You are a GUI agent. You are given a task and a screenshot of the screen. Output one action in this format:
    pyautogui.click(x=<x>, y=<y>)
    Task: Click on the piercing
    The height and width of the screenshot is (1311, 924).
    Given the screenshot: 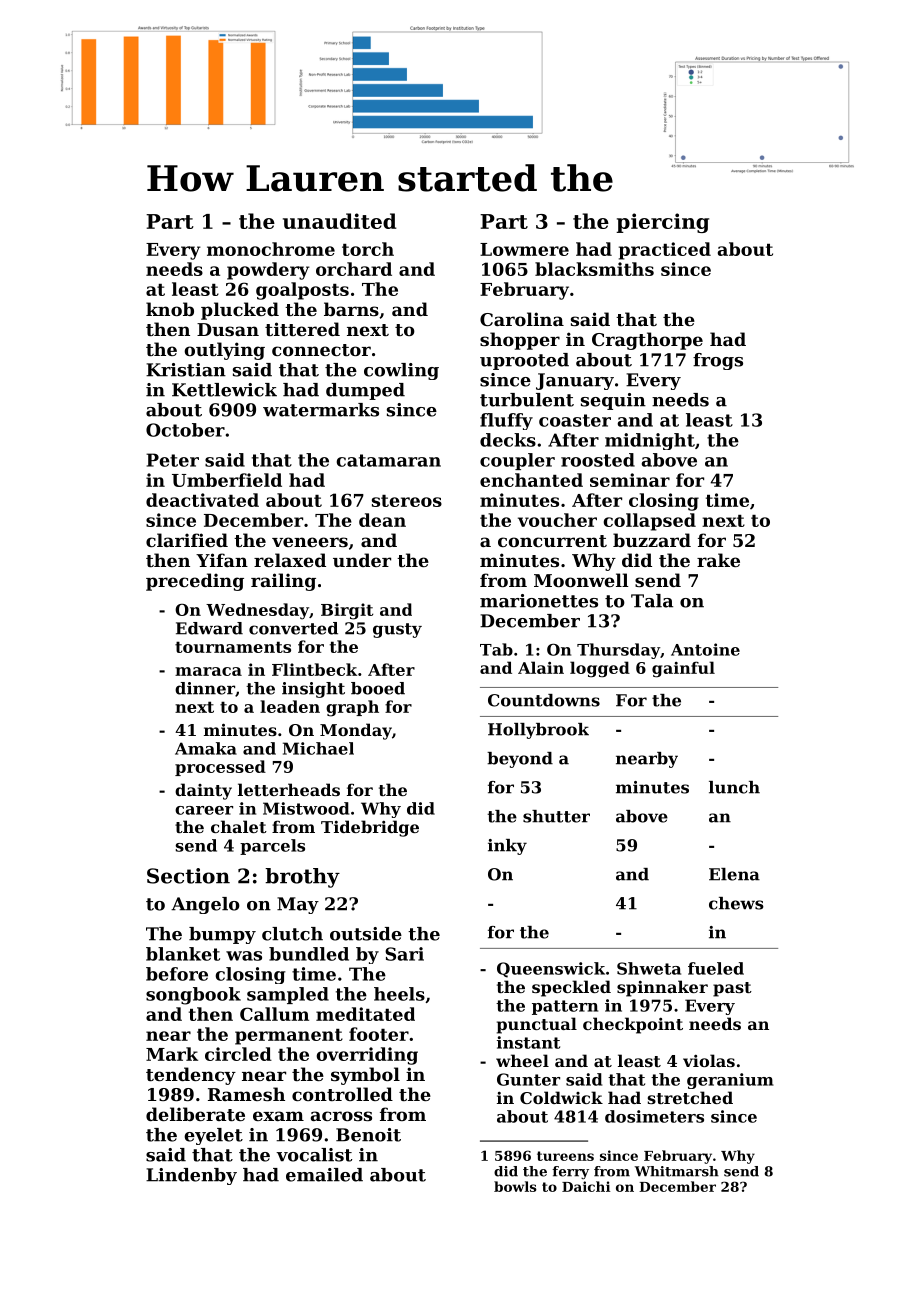 What is the action you would take?
    pyautogui.click(x=662, y=223)
